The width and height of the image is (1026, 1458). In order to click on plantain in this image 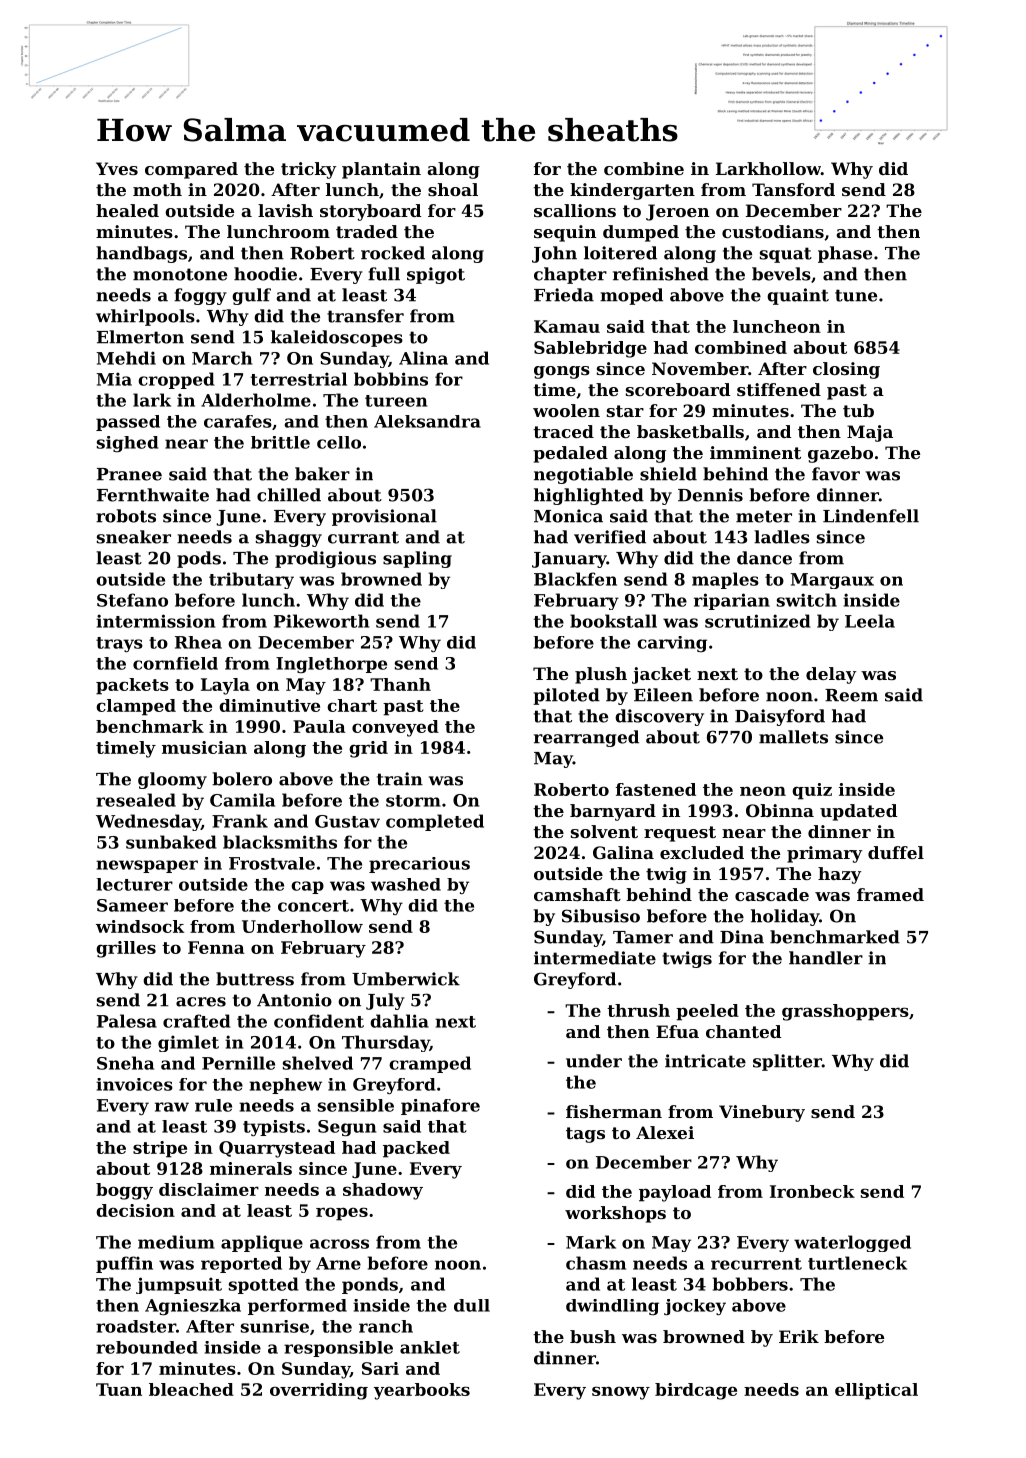, I will do `click(381, 170)`.
